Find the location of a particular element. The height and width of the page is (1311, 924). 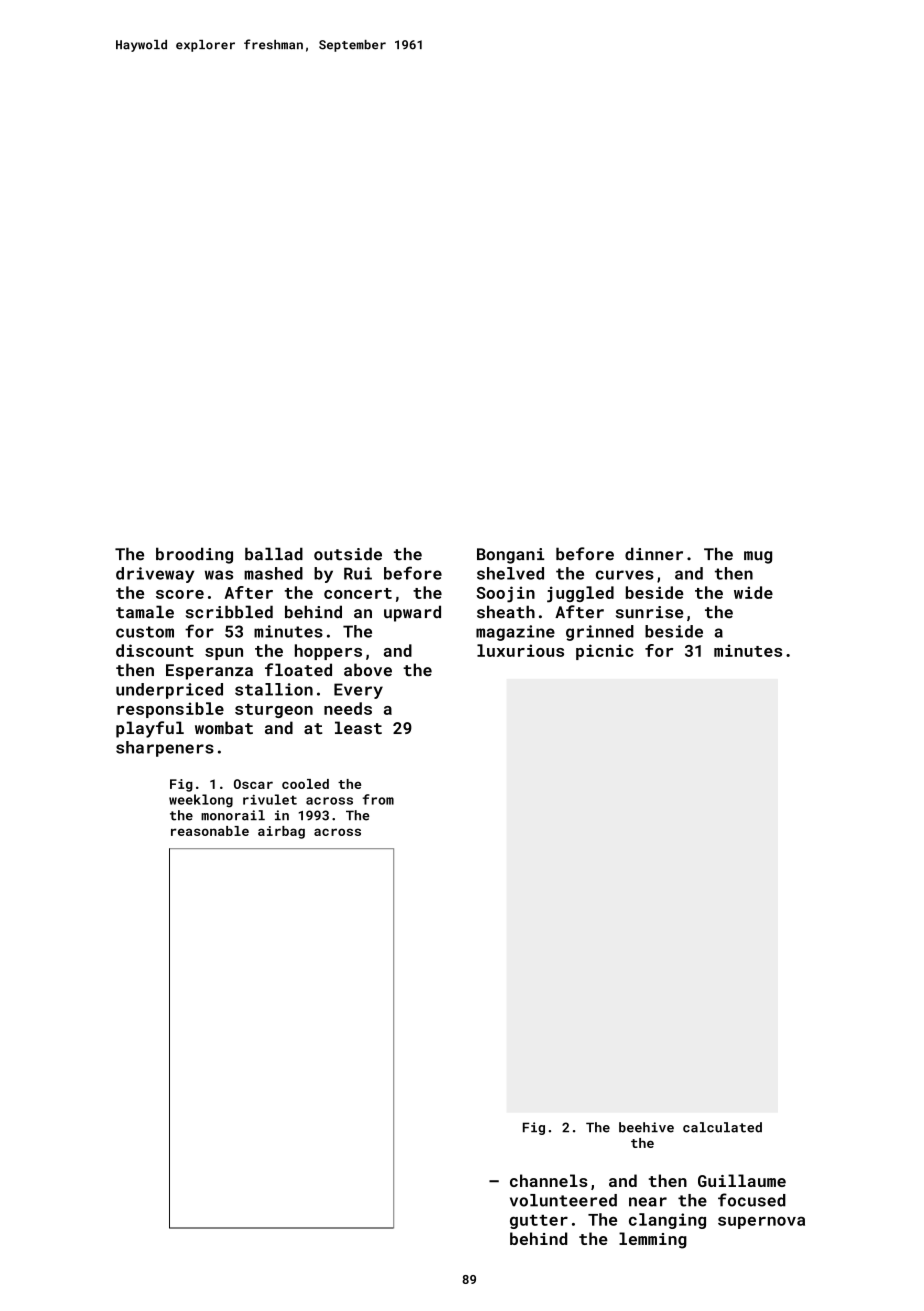

least is located at coordinates (358, 727).
